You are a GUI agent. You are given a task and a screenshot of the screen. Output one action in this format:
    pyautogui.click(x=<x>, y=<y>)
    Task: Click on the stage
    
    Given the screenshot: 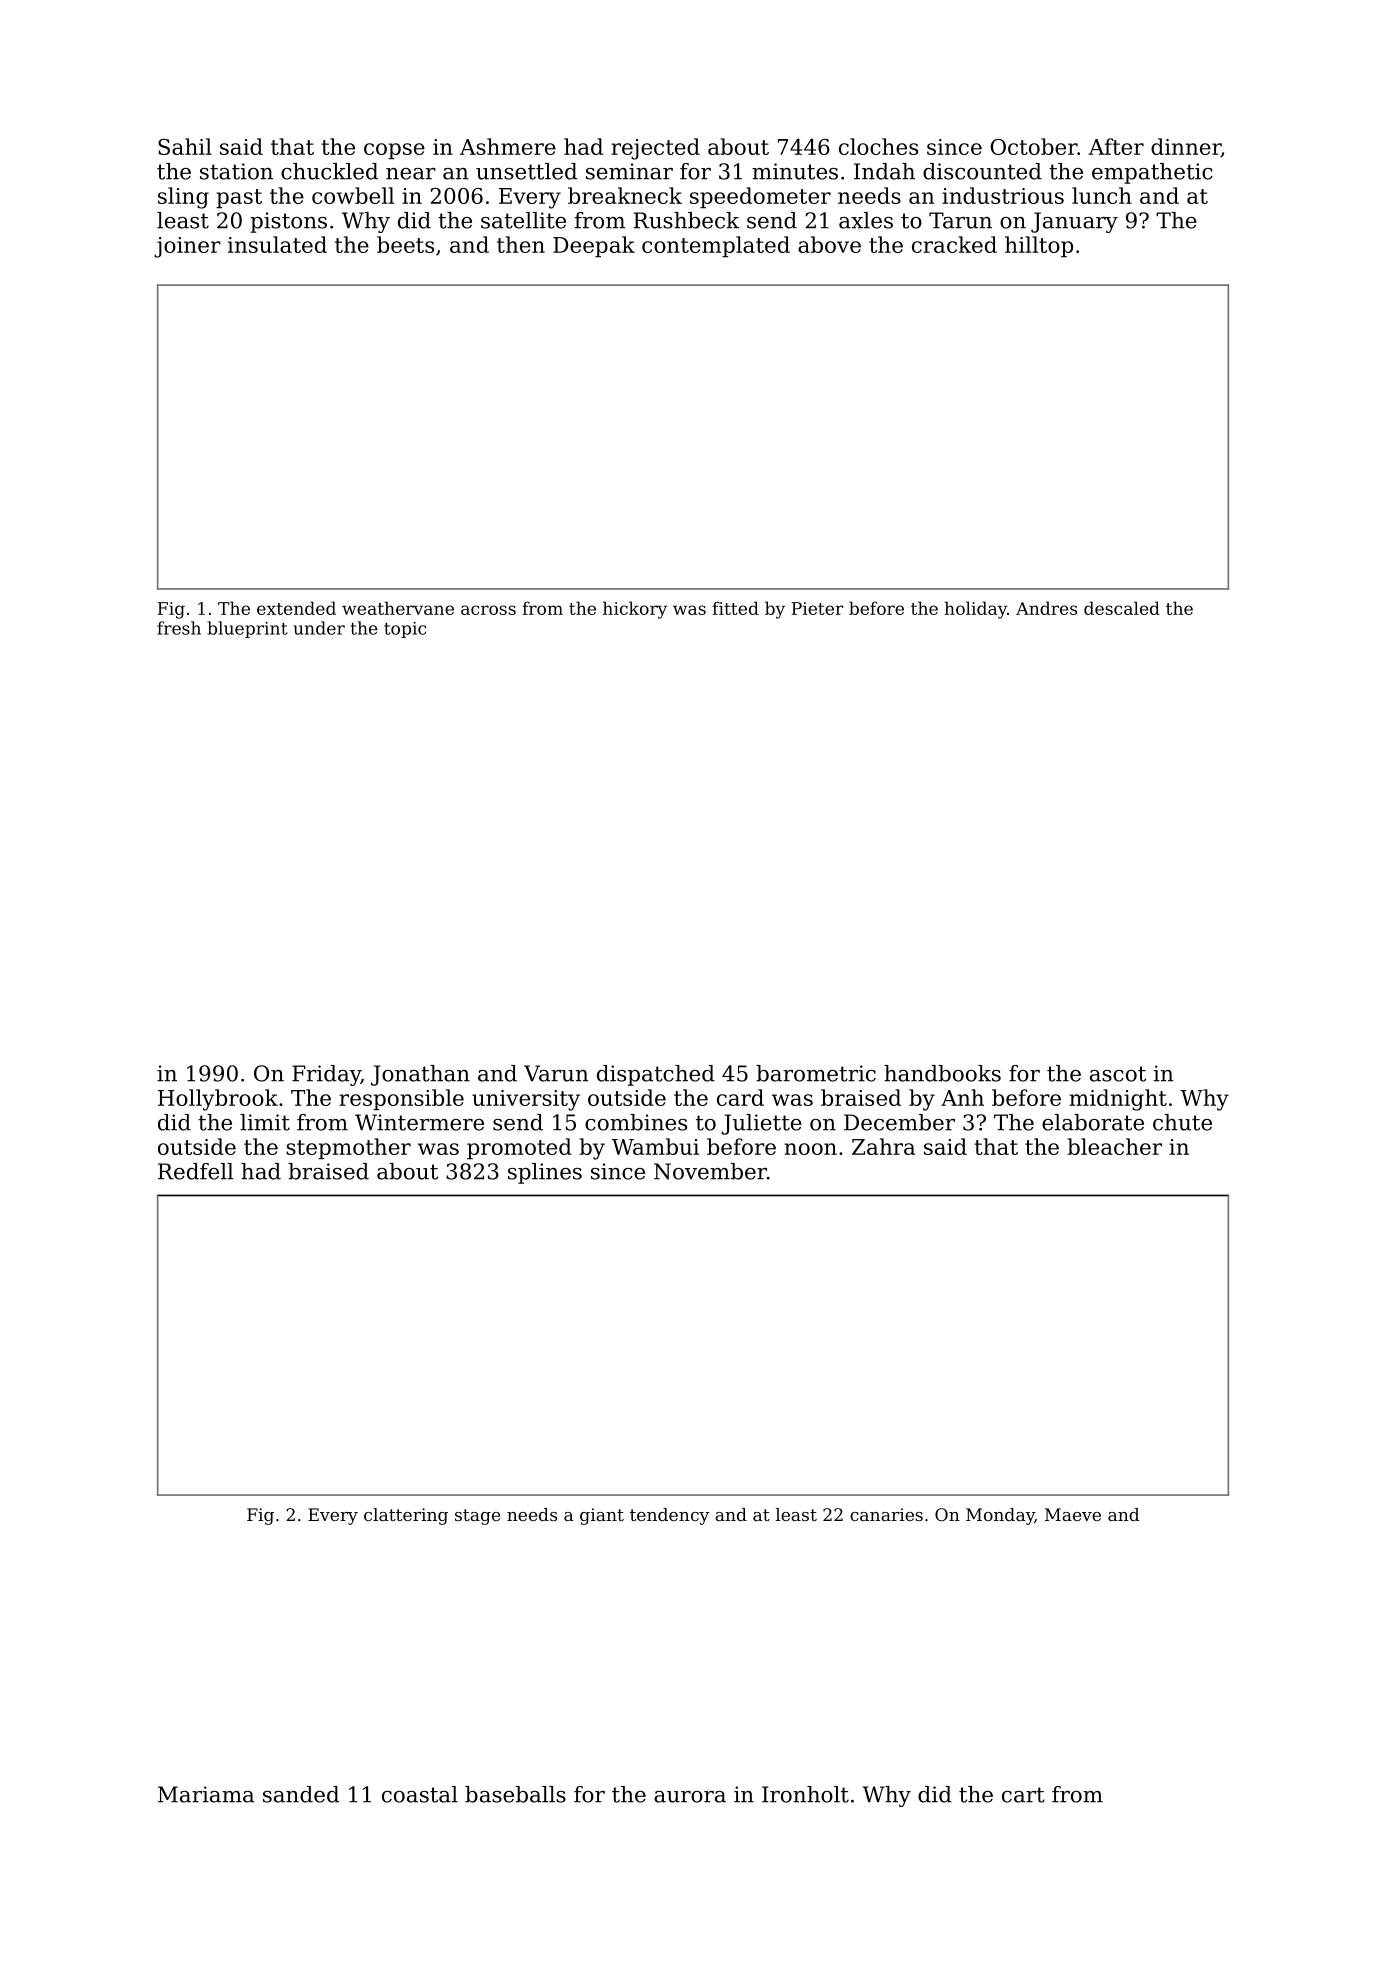 What is the action you would take?
    pyautogui.click(x=477, y=1517)
